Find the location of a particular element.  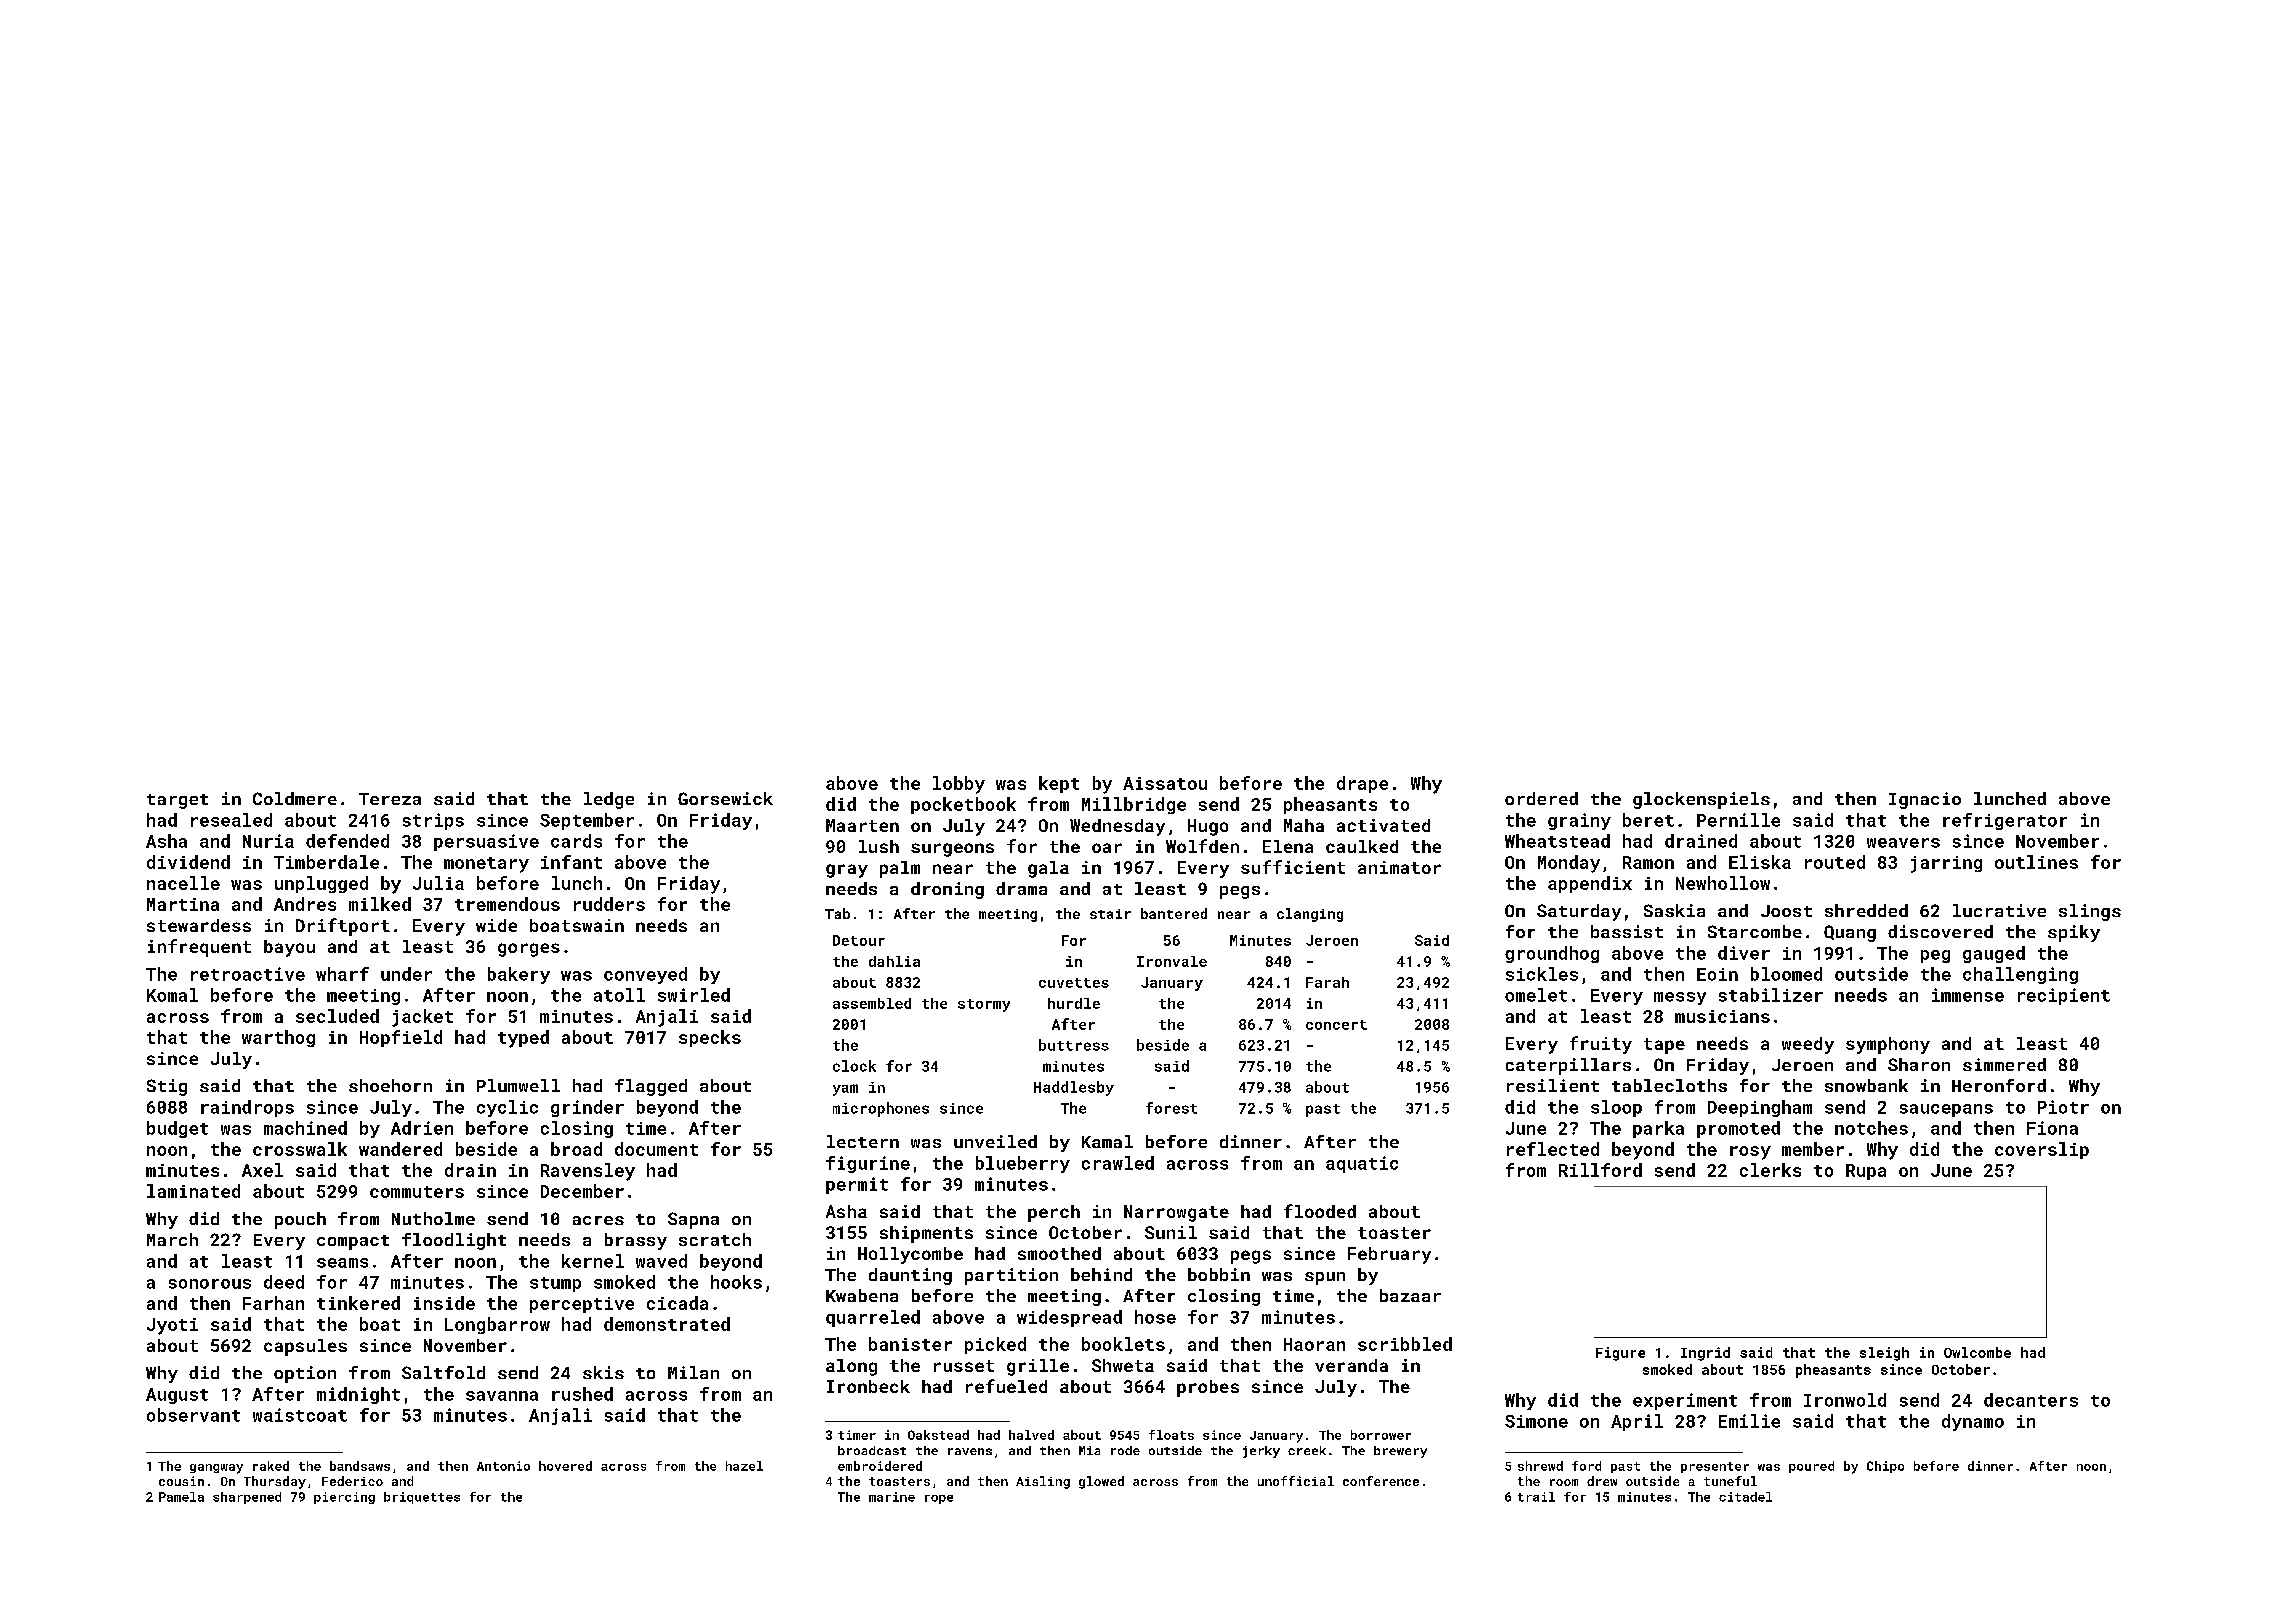

hose is located at coordinates (1155, 1317).
